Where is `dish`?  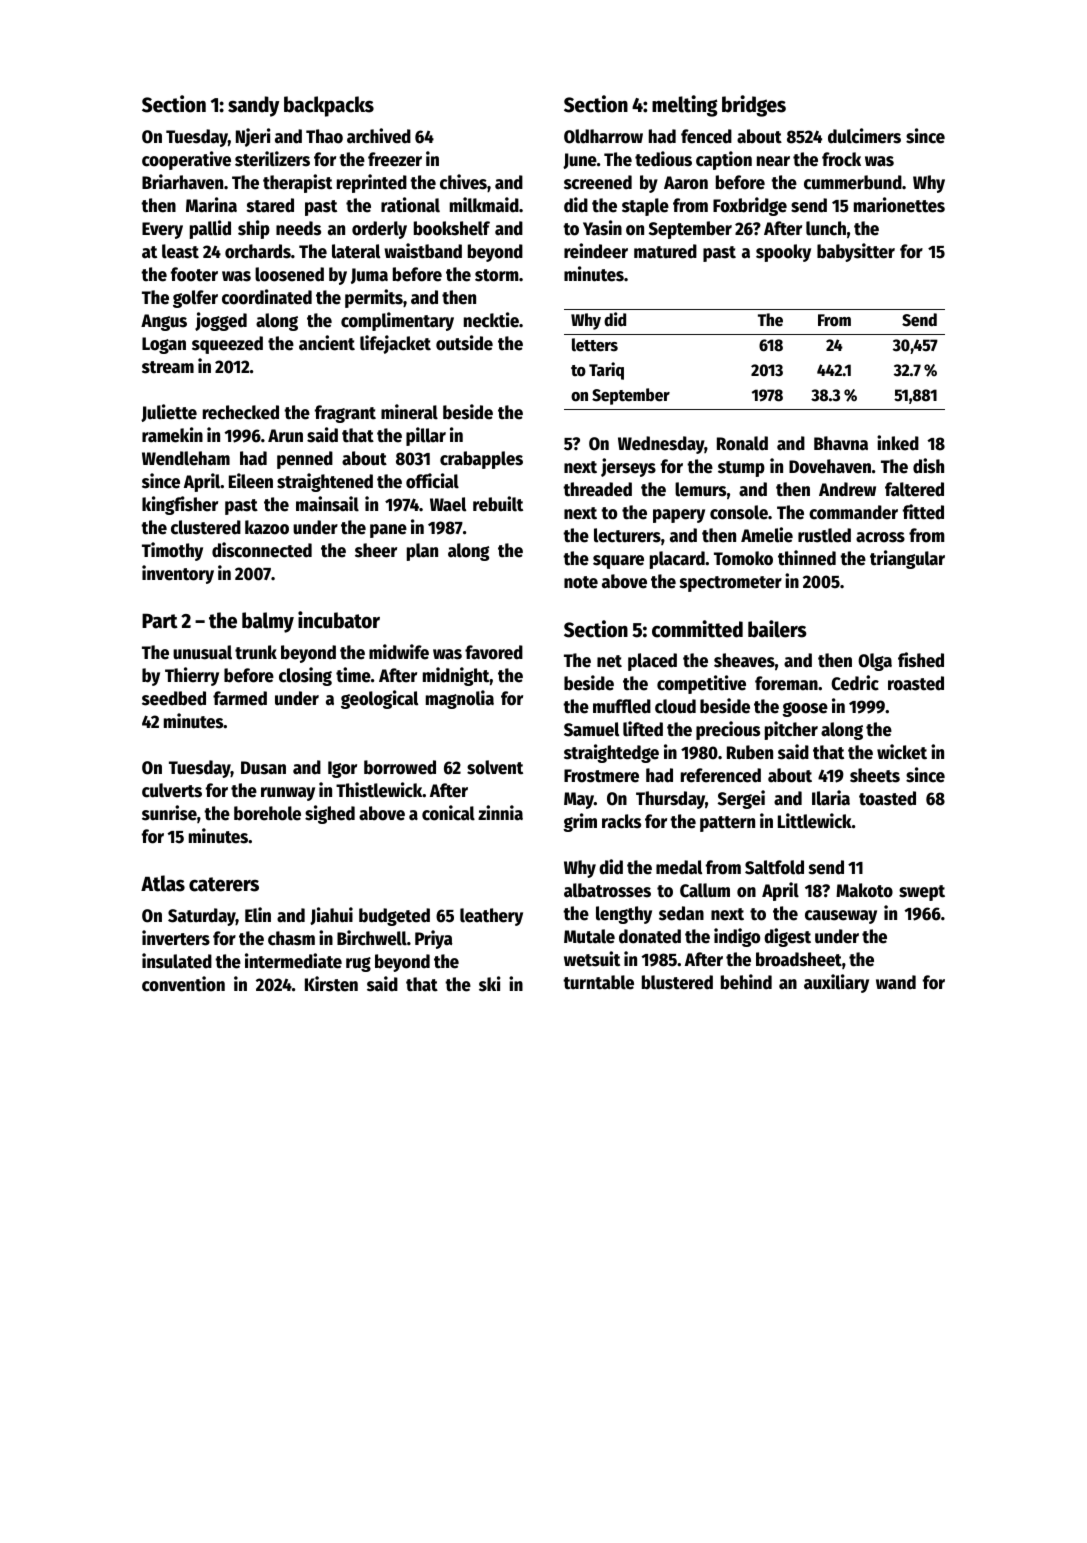
dish is located at coordinates (928, 466).
